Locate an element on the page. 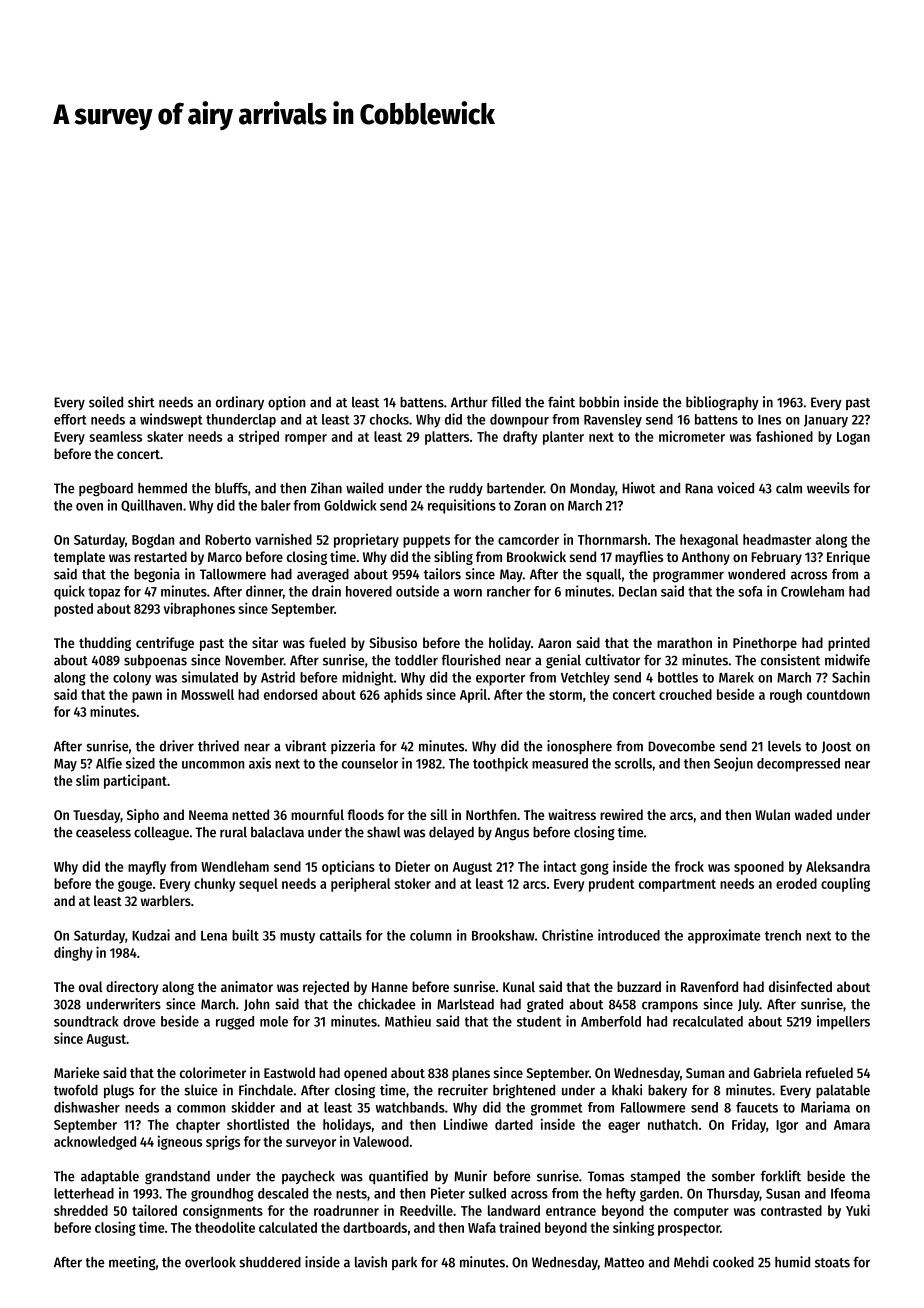 The image size is (924, 1308). Mosswell is located at coordinates (207, 694).
